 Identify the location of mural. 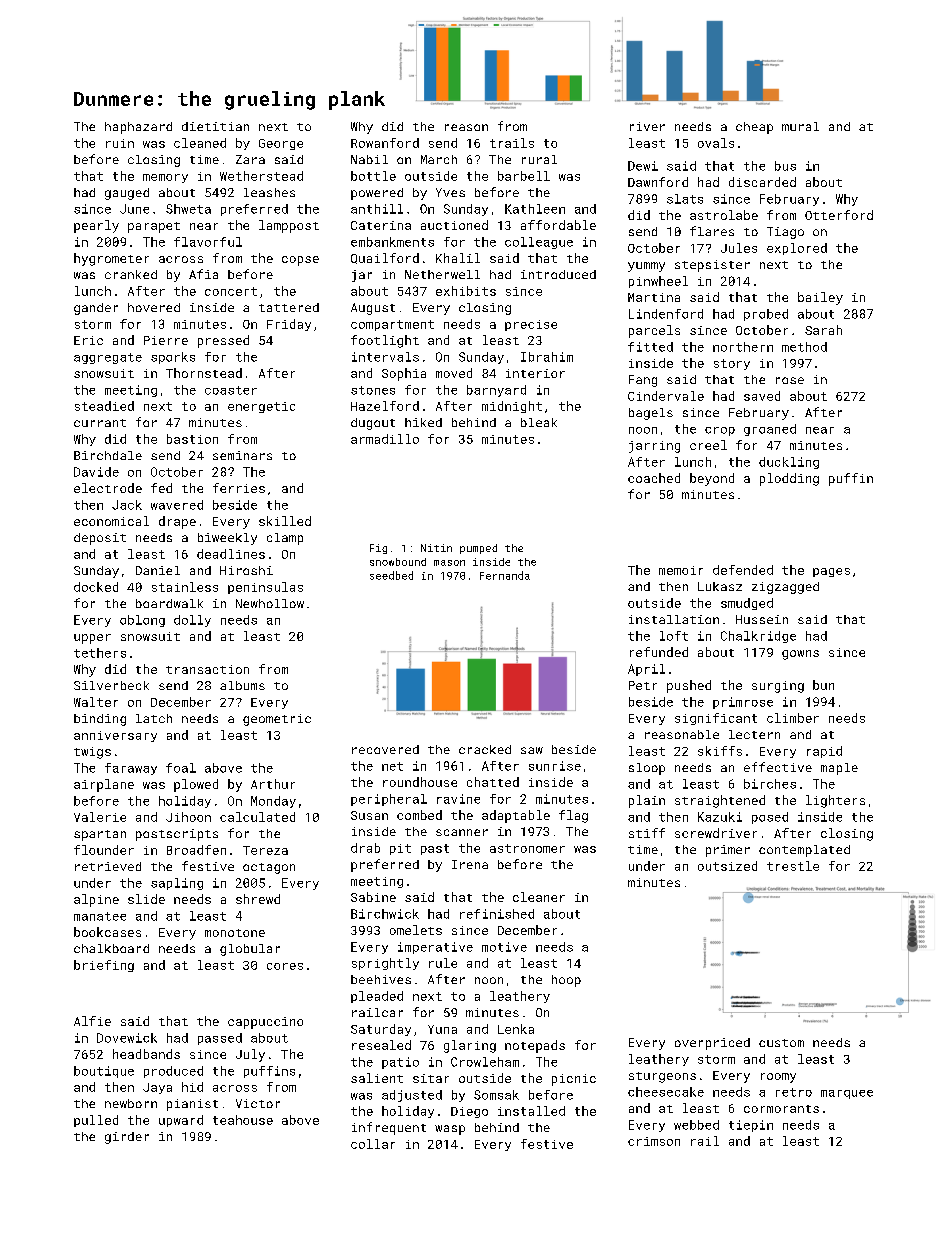
(800, 126).
